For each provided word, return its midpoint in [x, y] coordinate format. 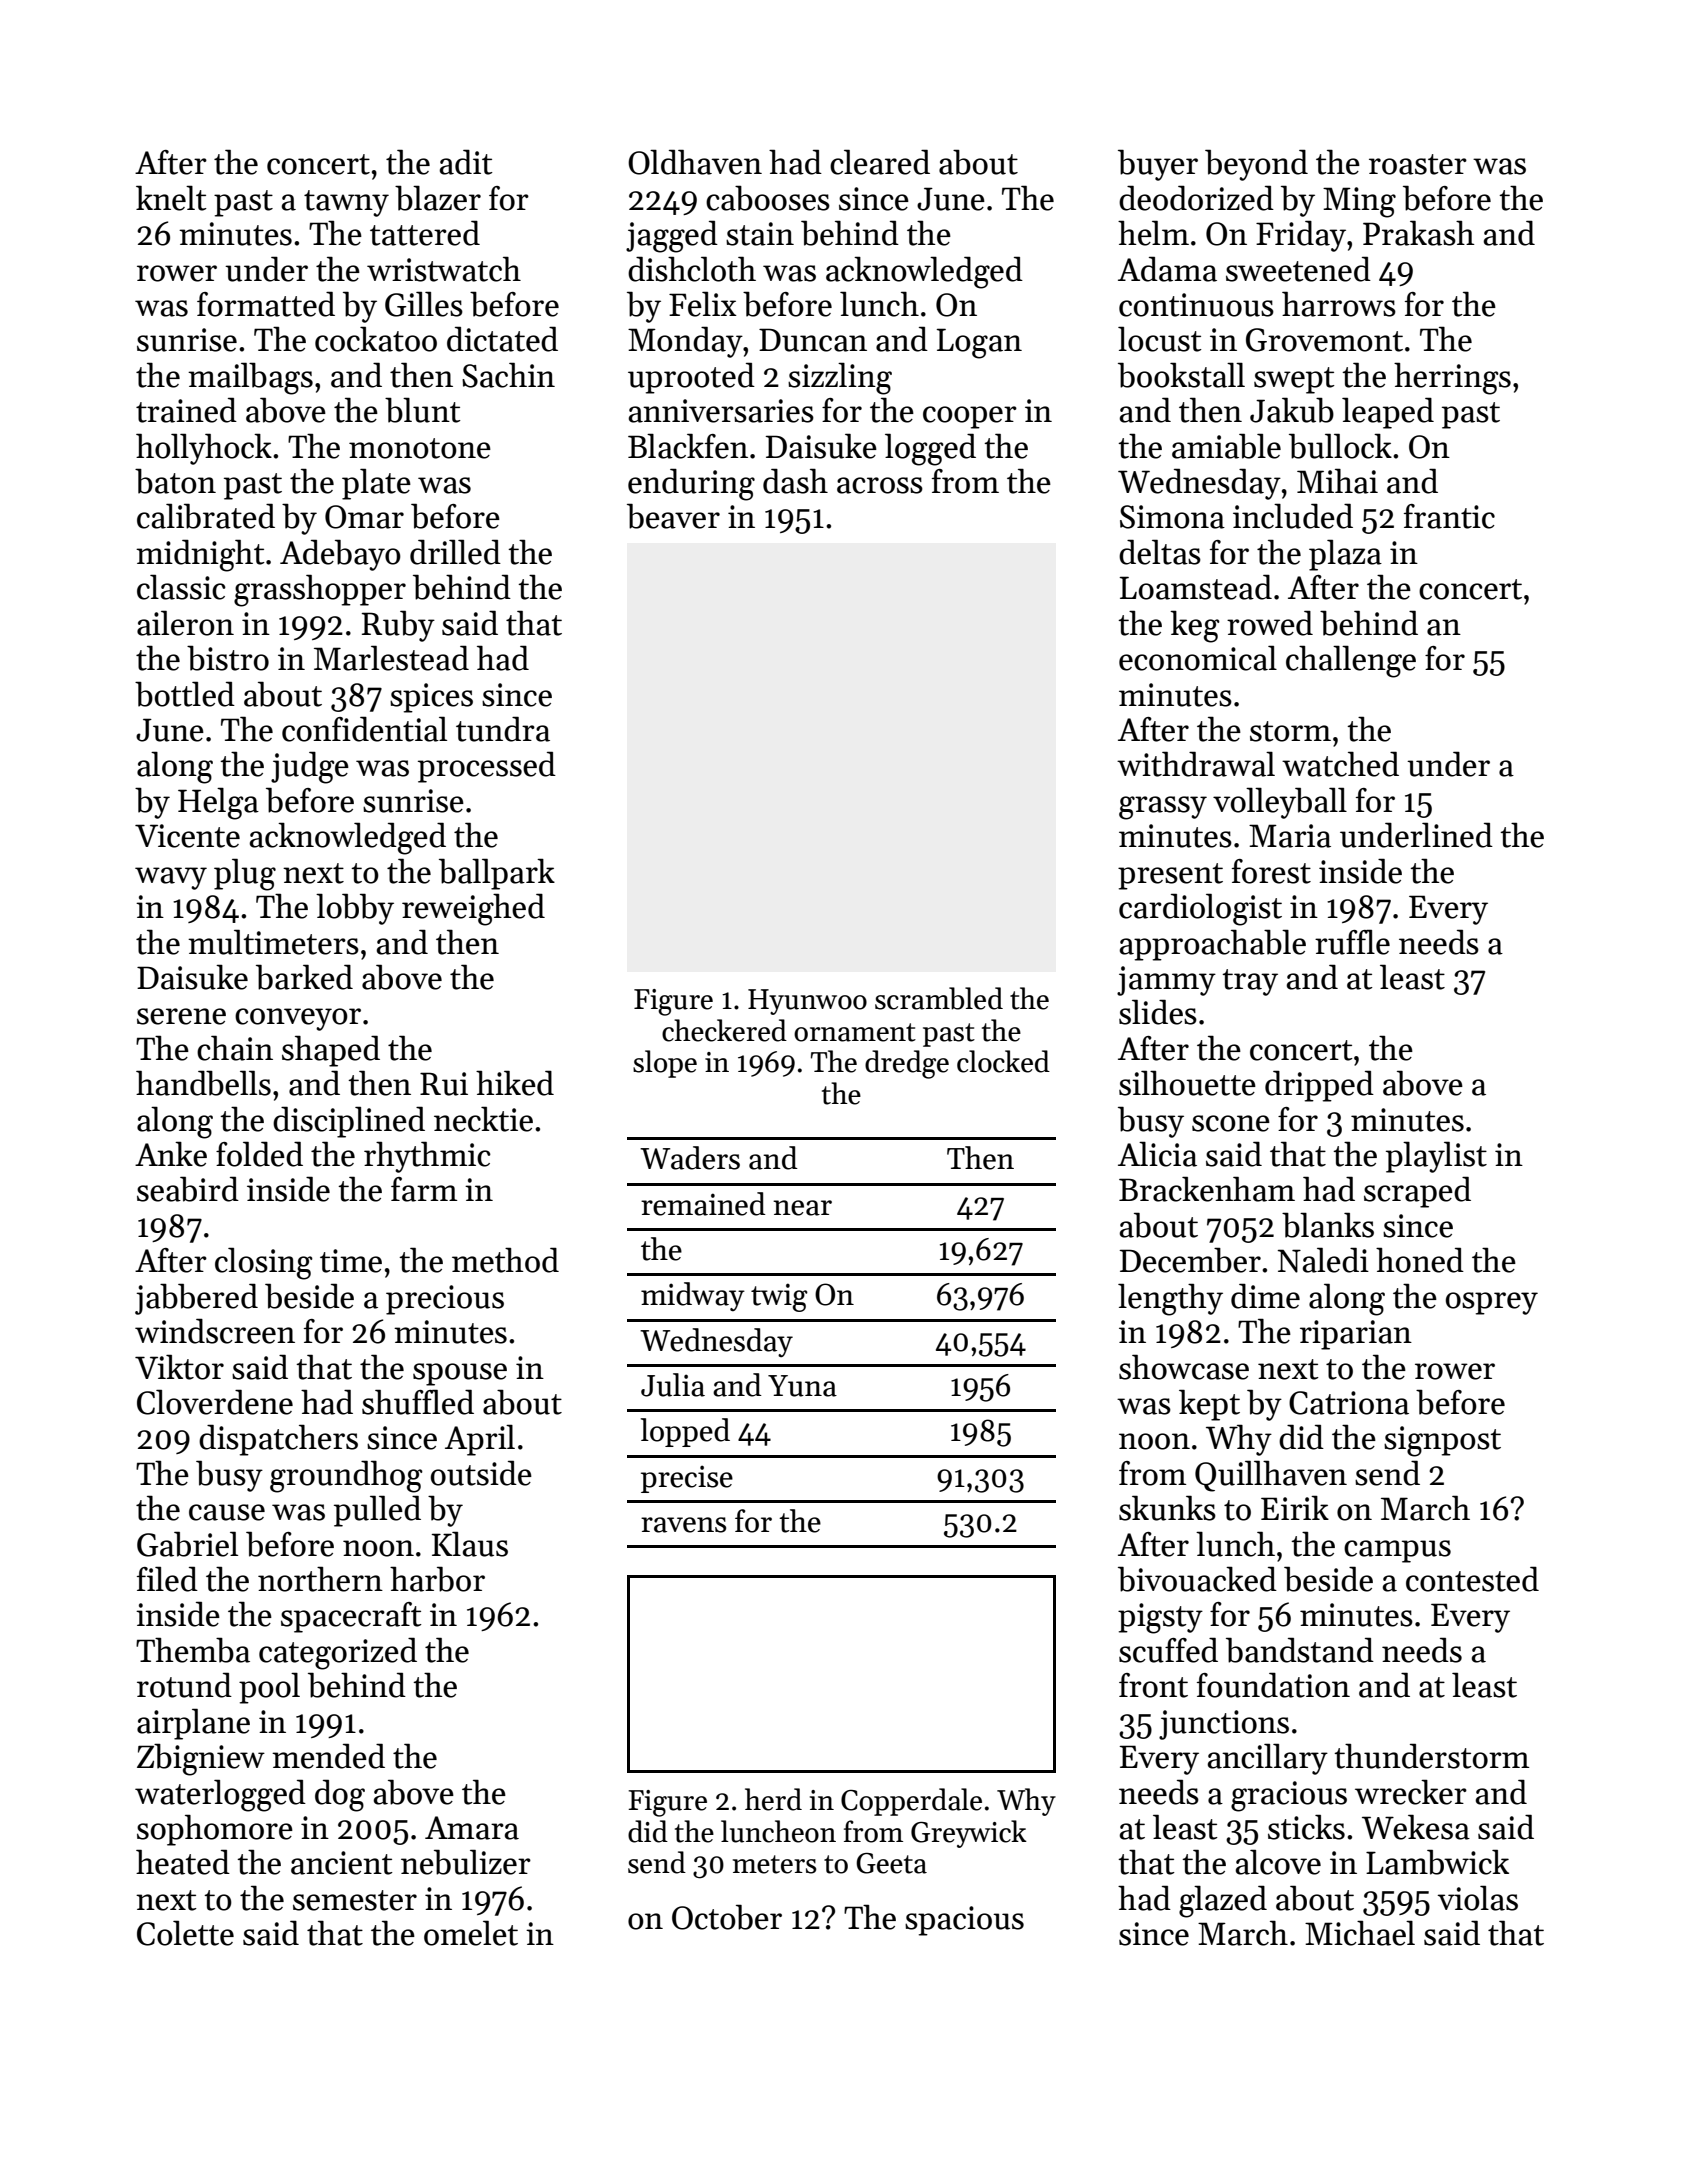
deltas [1160, 552]
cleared [880, 162]
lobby [355, 909]
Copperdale [911, 1802]
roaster [1418, 164]
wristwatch [444, 269]
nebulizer [466, 1862]
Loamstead [1196, 587]
